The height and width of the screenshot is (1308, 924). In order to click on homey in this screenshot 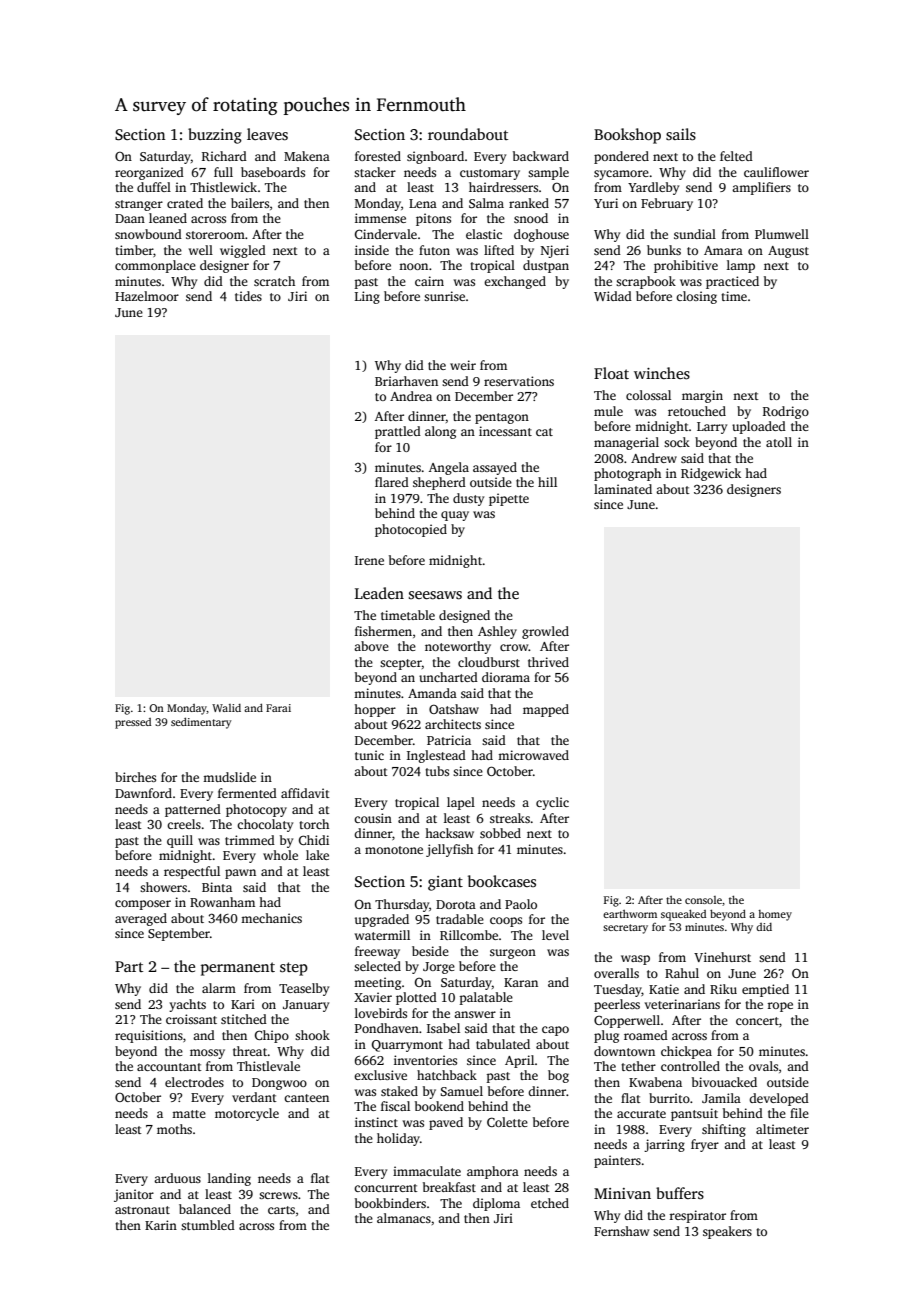, I will do `click(775, 915)`.
